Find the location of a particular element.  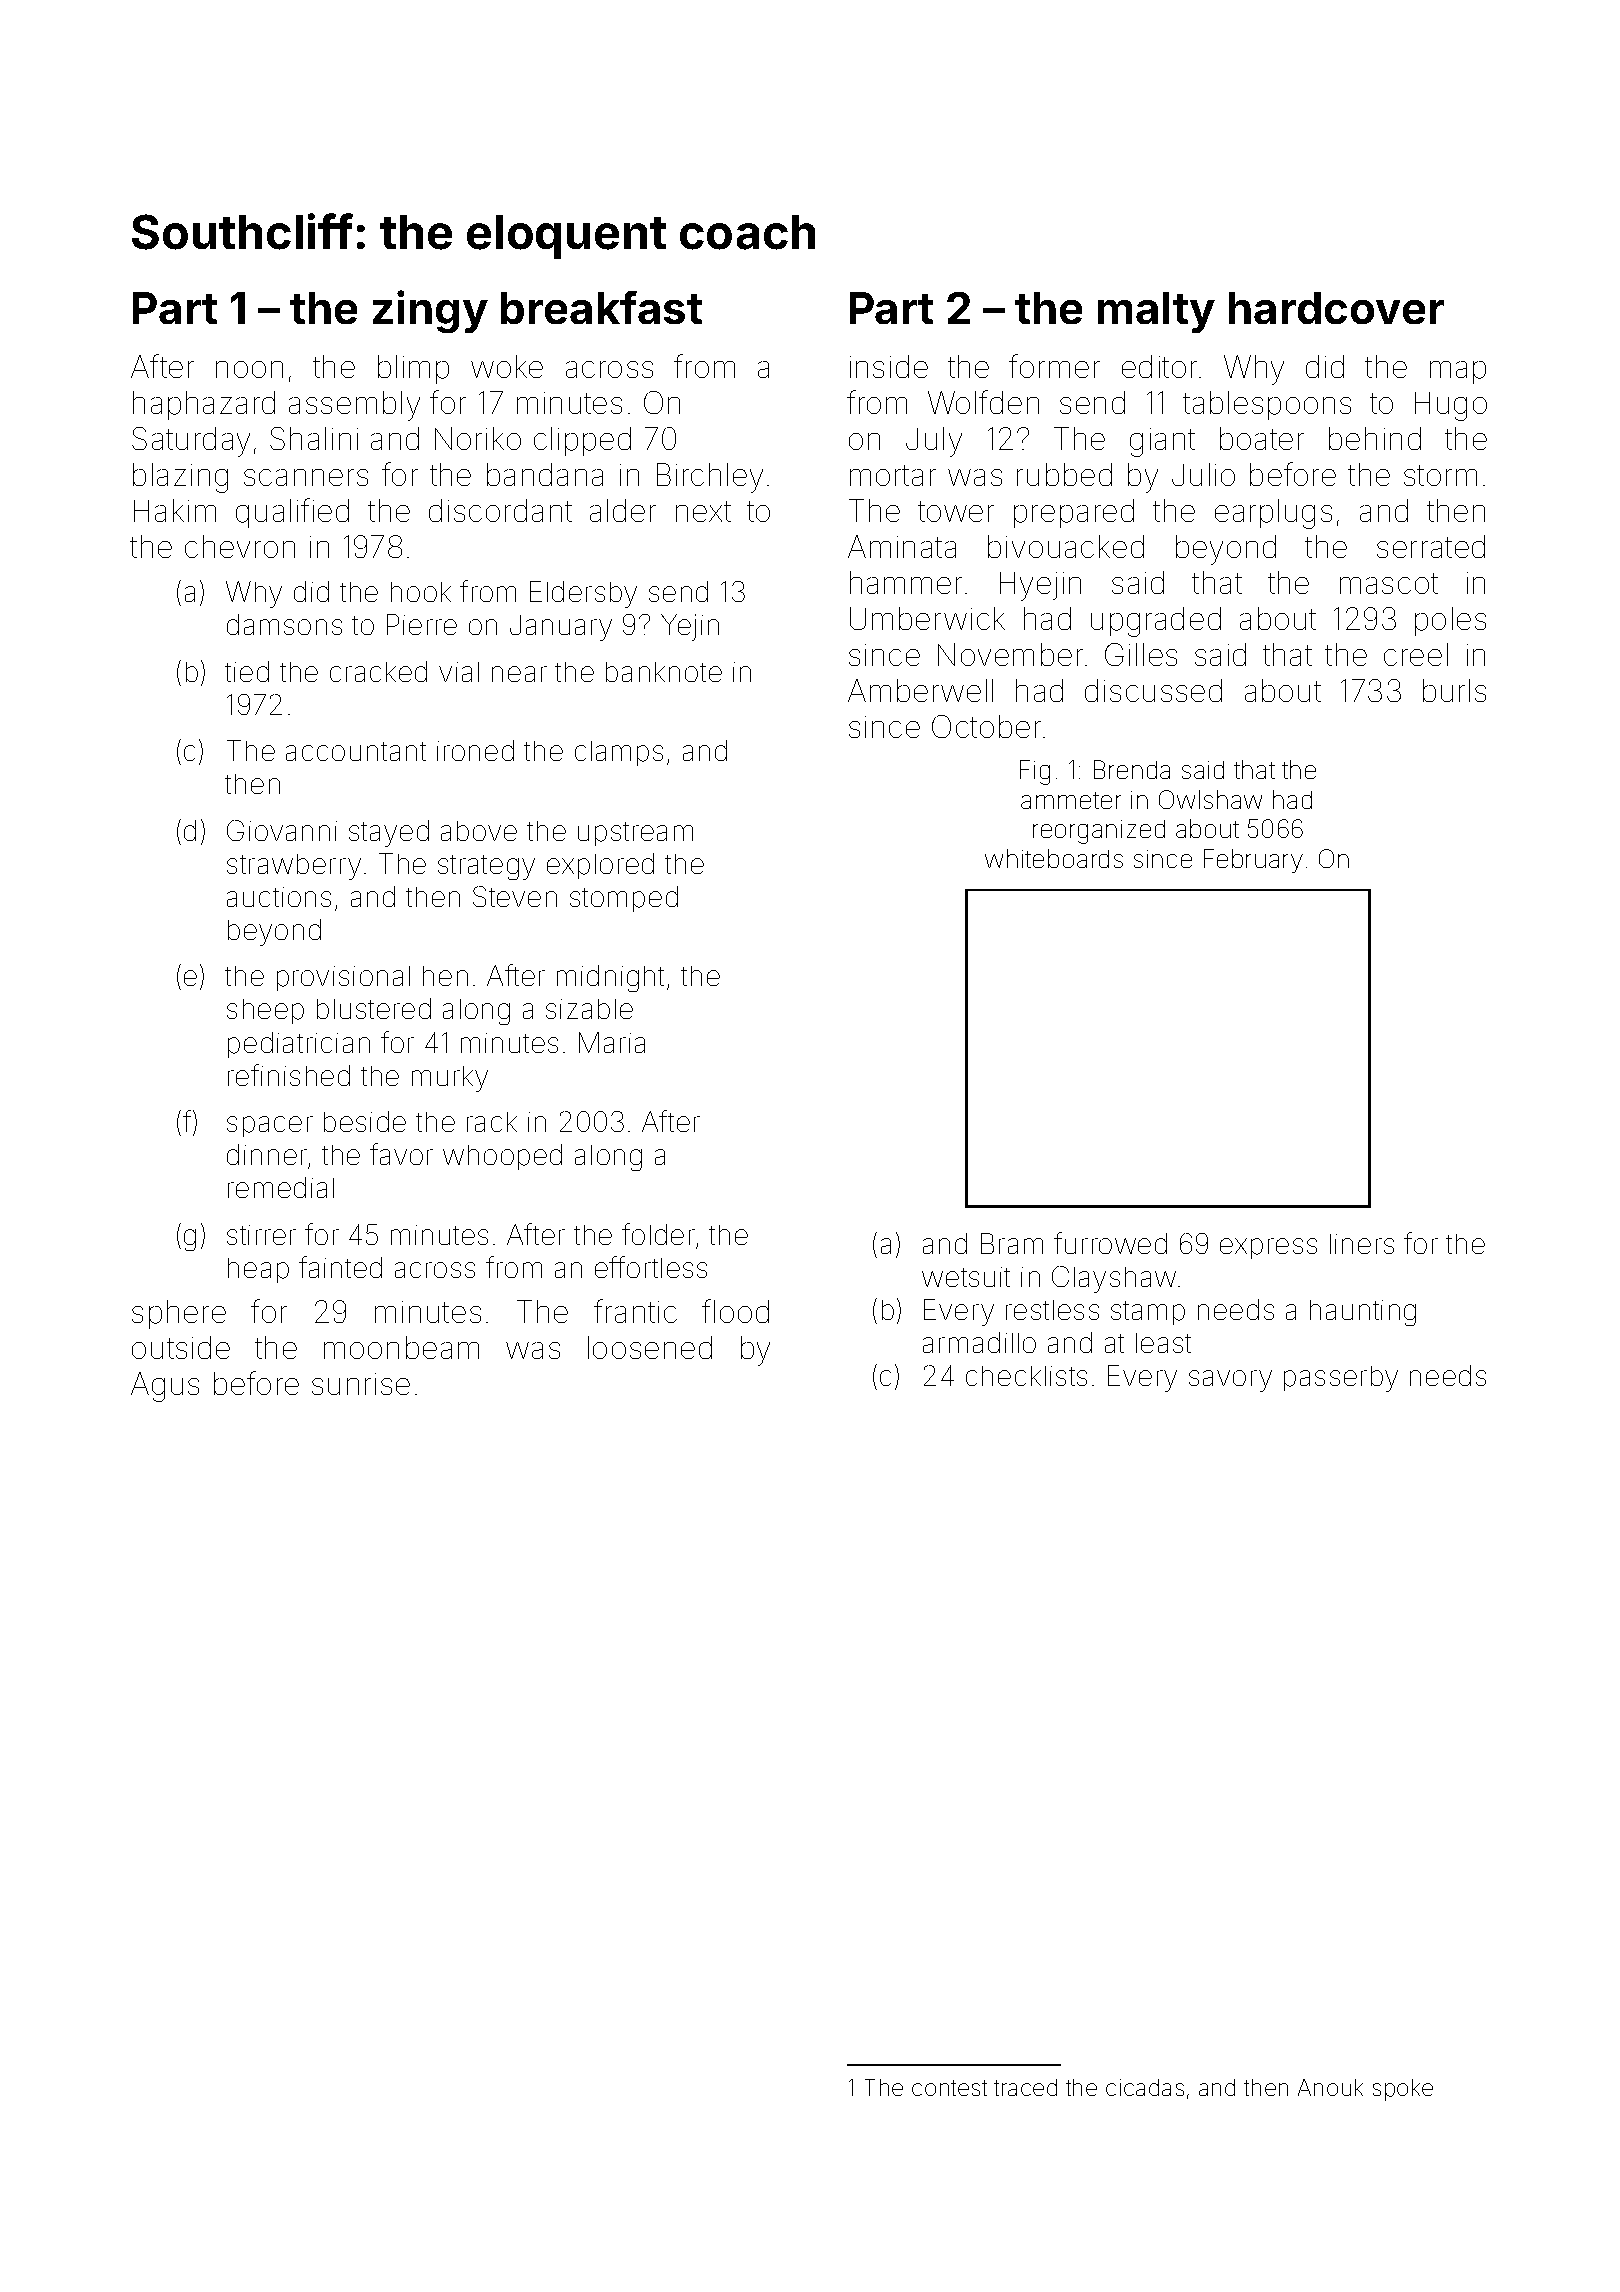

heap is located at coordinates (258, 1270).
